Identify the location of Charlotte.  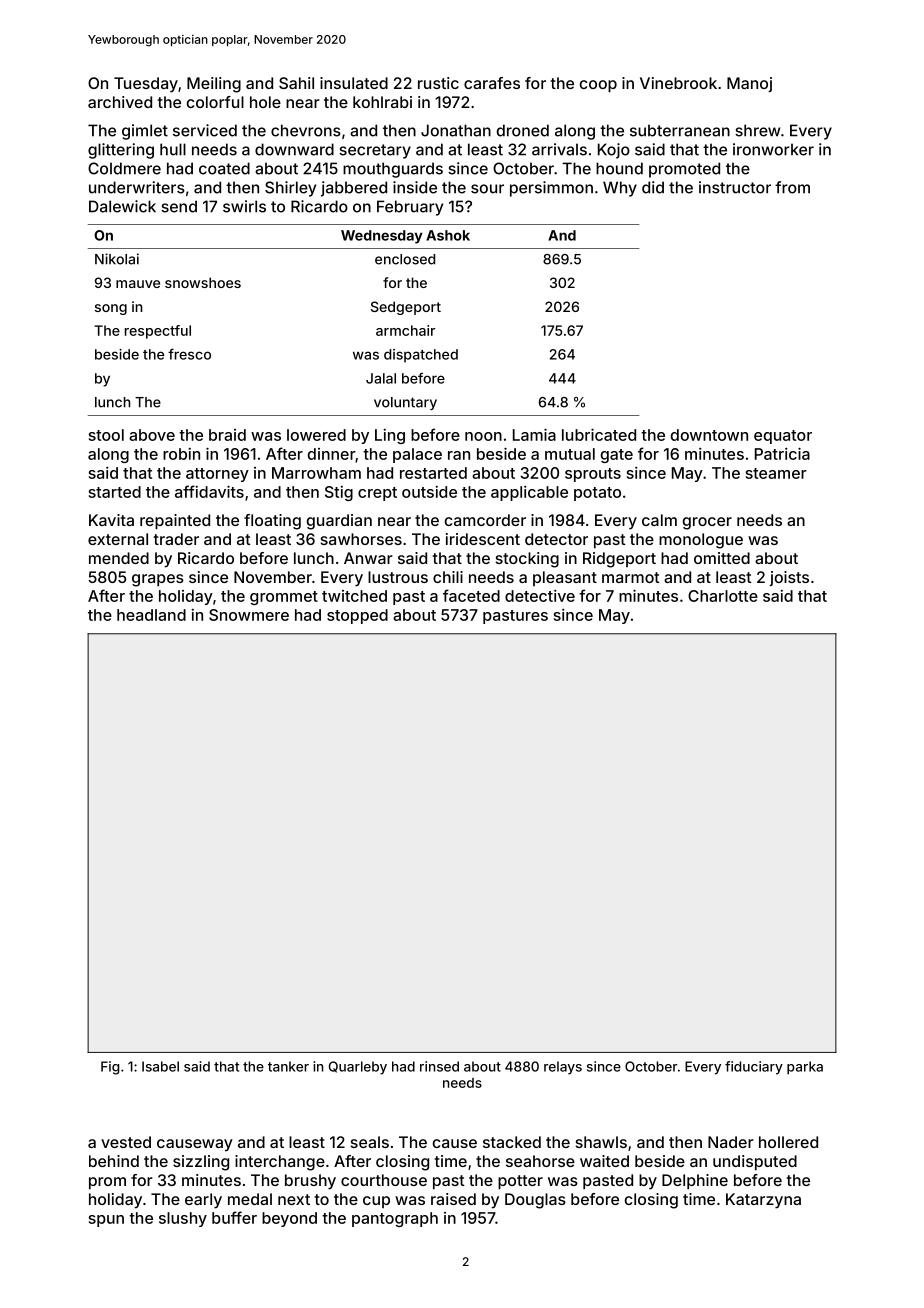
(723, 596).
